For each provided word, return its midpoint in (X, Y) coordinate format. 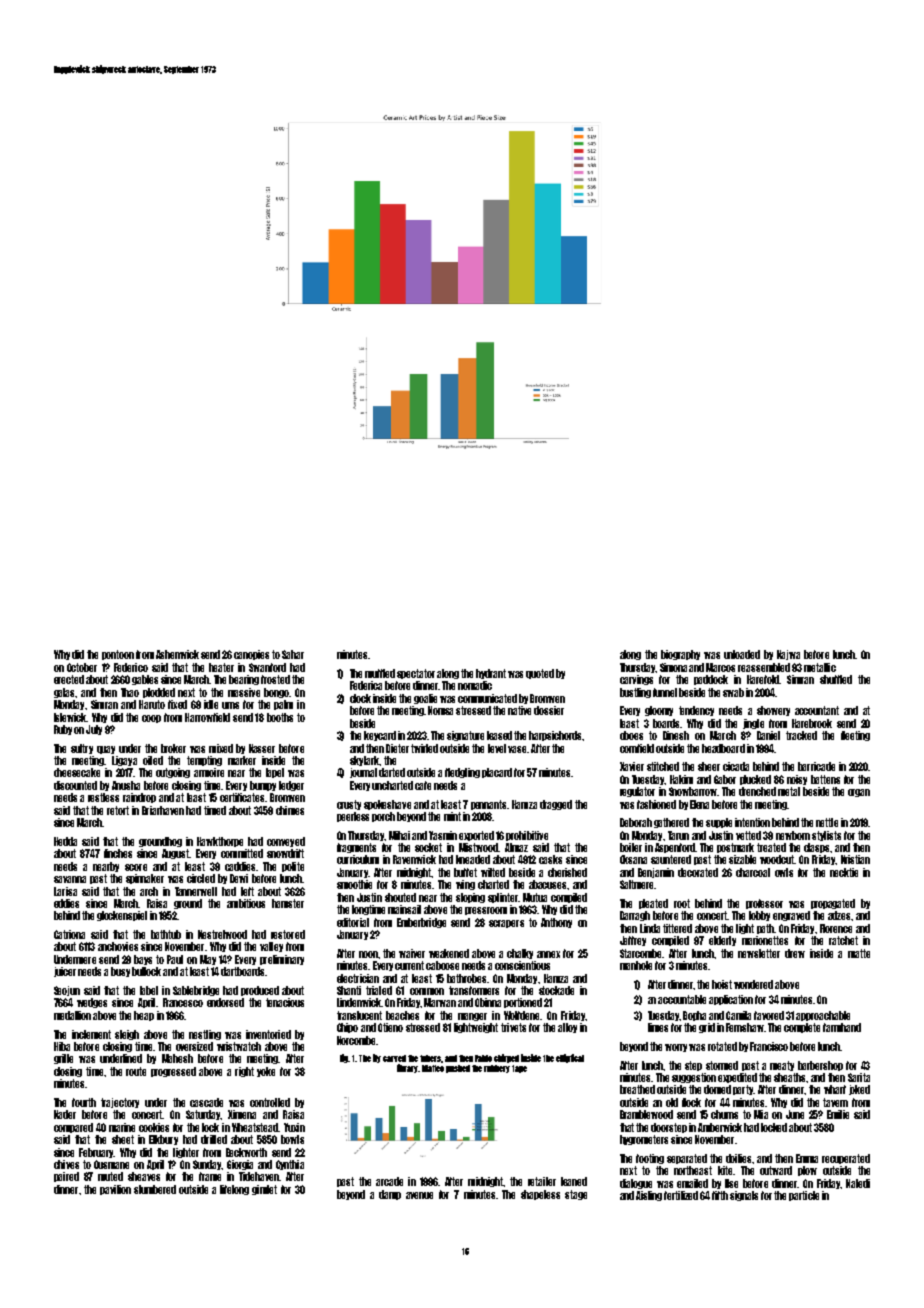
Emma (807, 1158)
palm (283, 705)
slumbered (155, 1189)
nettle (827, 822)
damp (390, 1195)
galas (64, 693)
